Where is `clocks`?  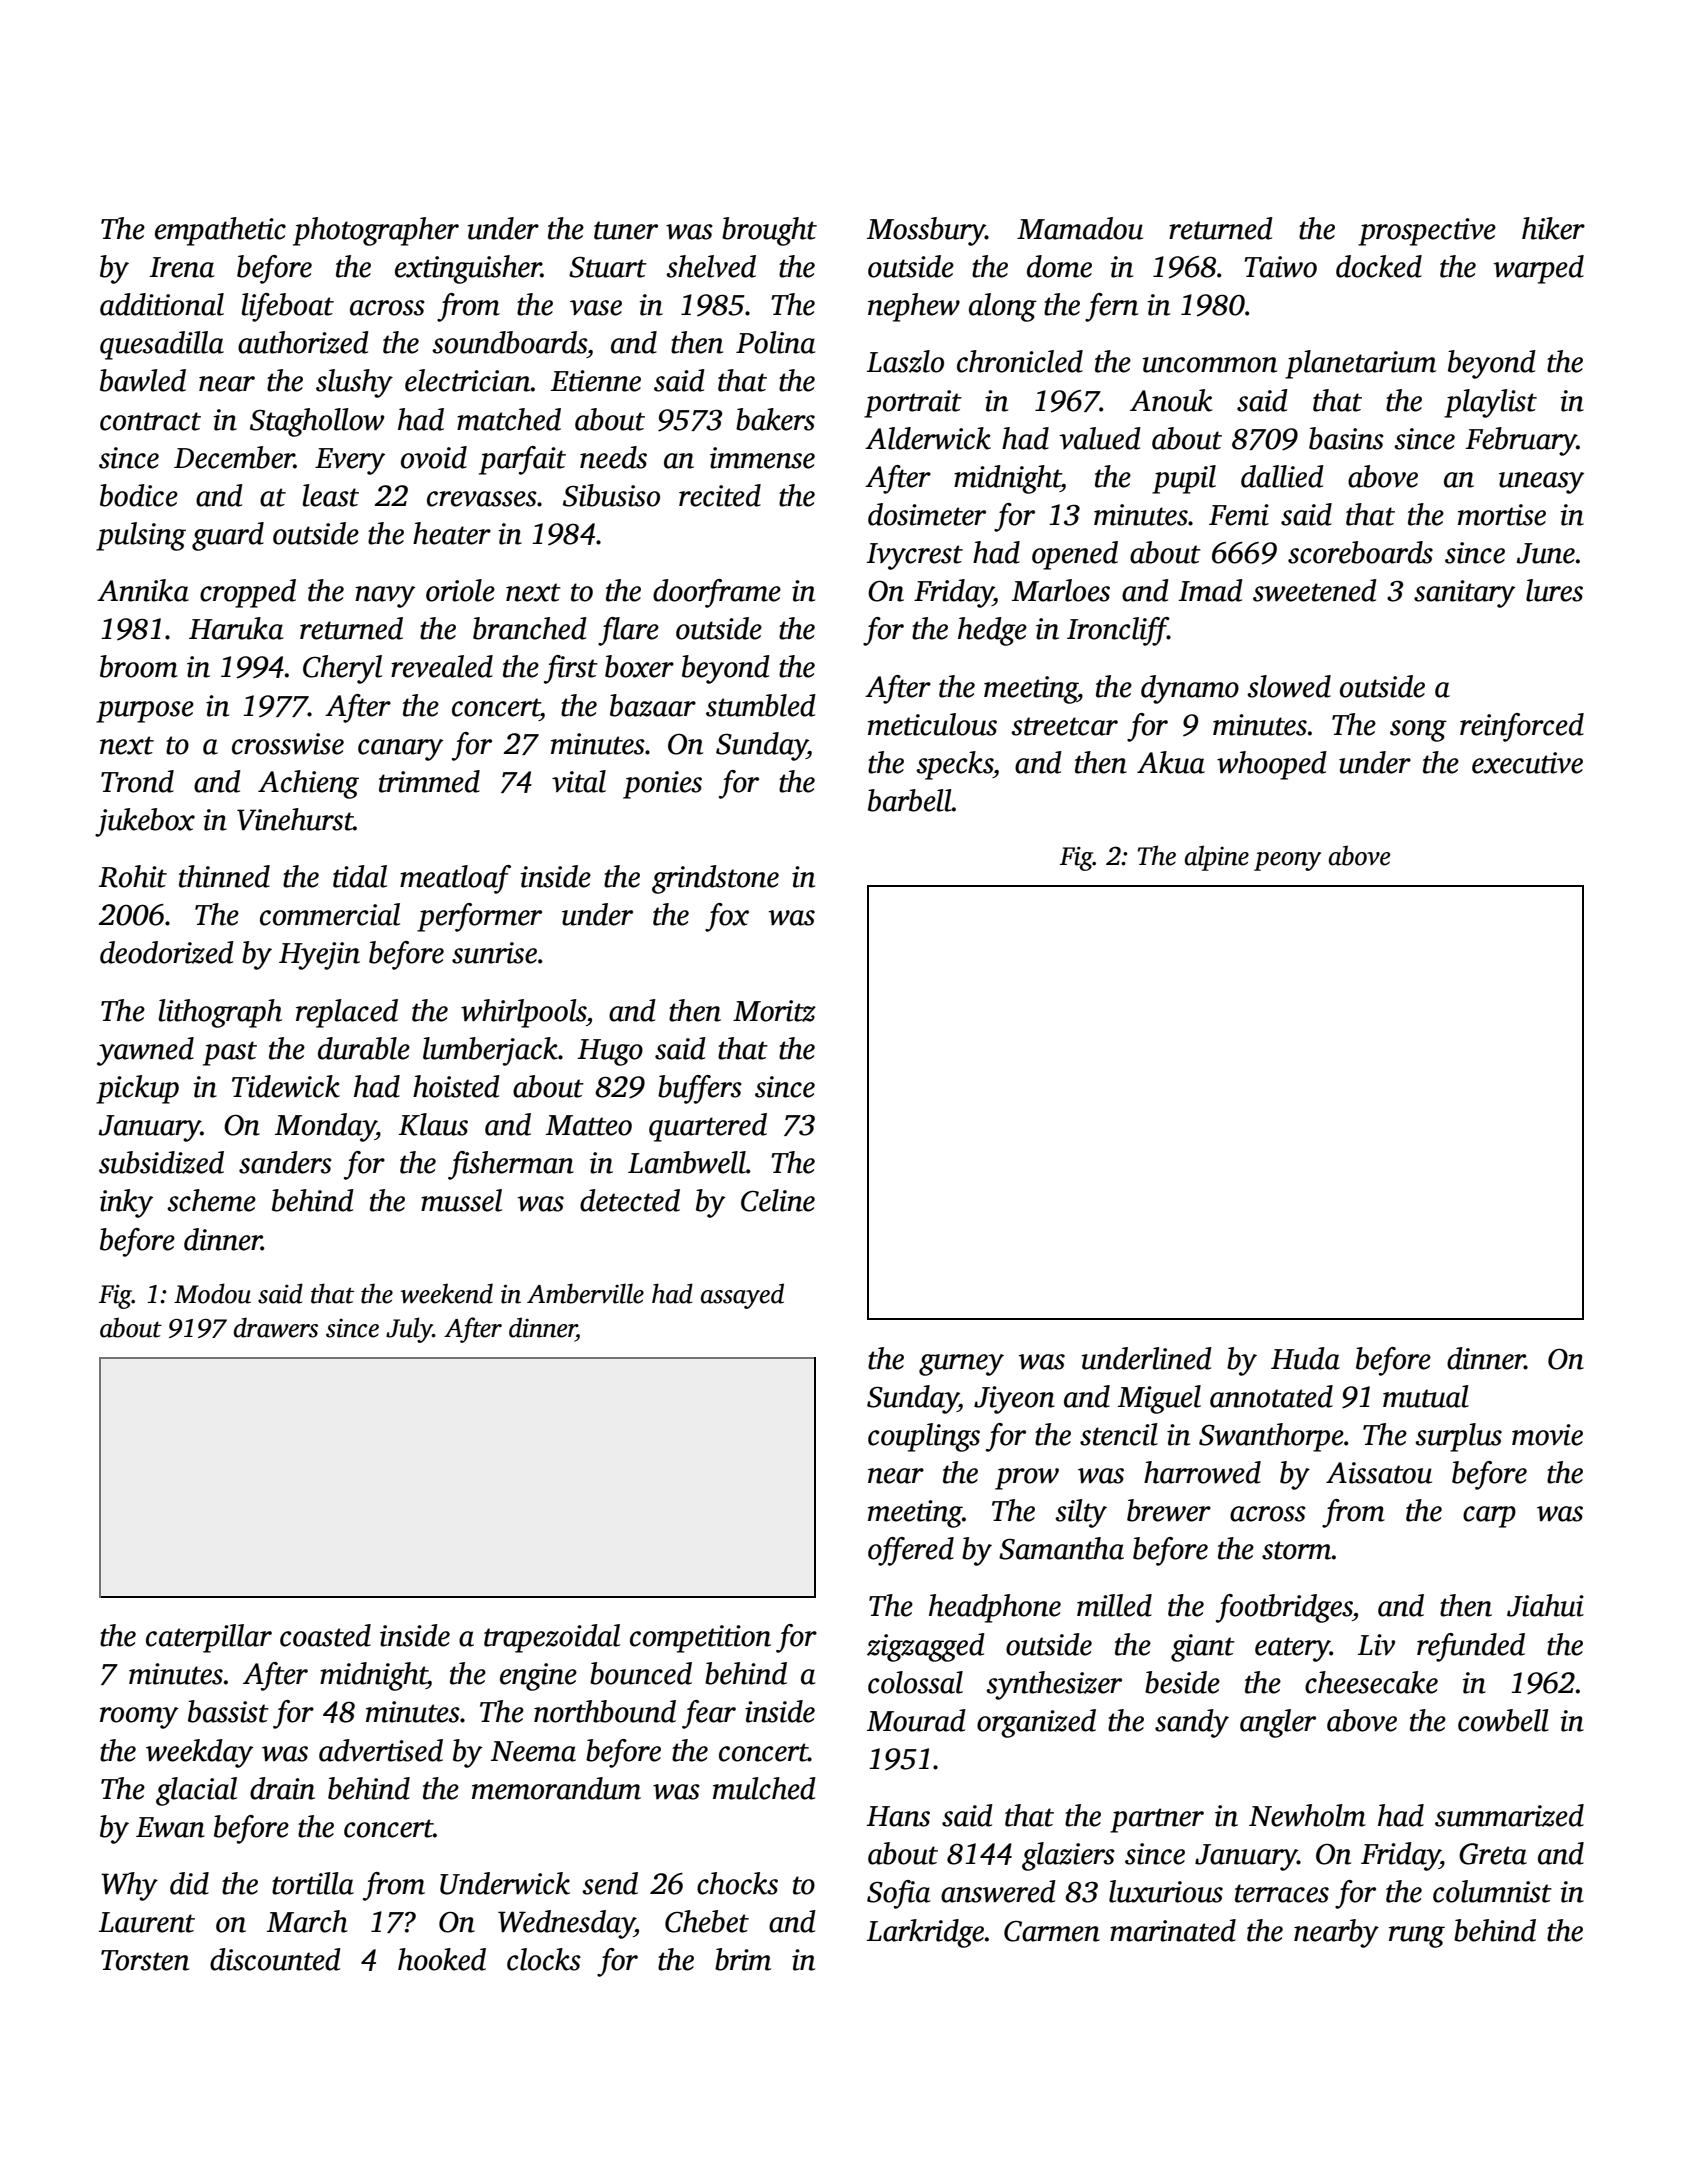
clocks is located at coordinates (544, 1959).
